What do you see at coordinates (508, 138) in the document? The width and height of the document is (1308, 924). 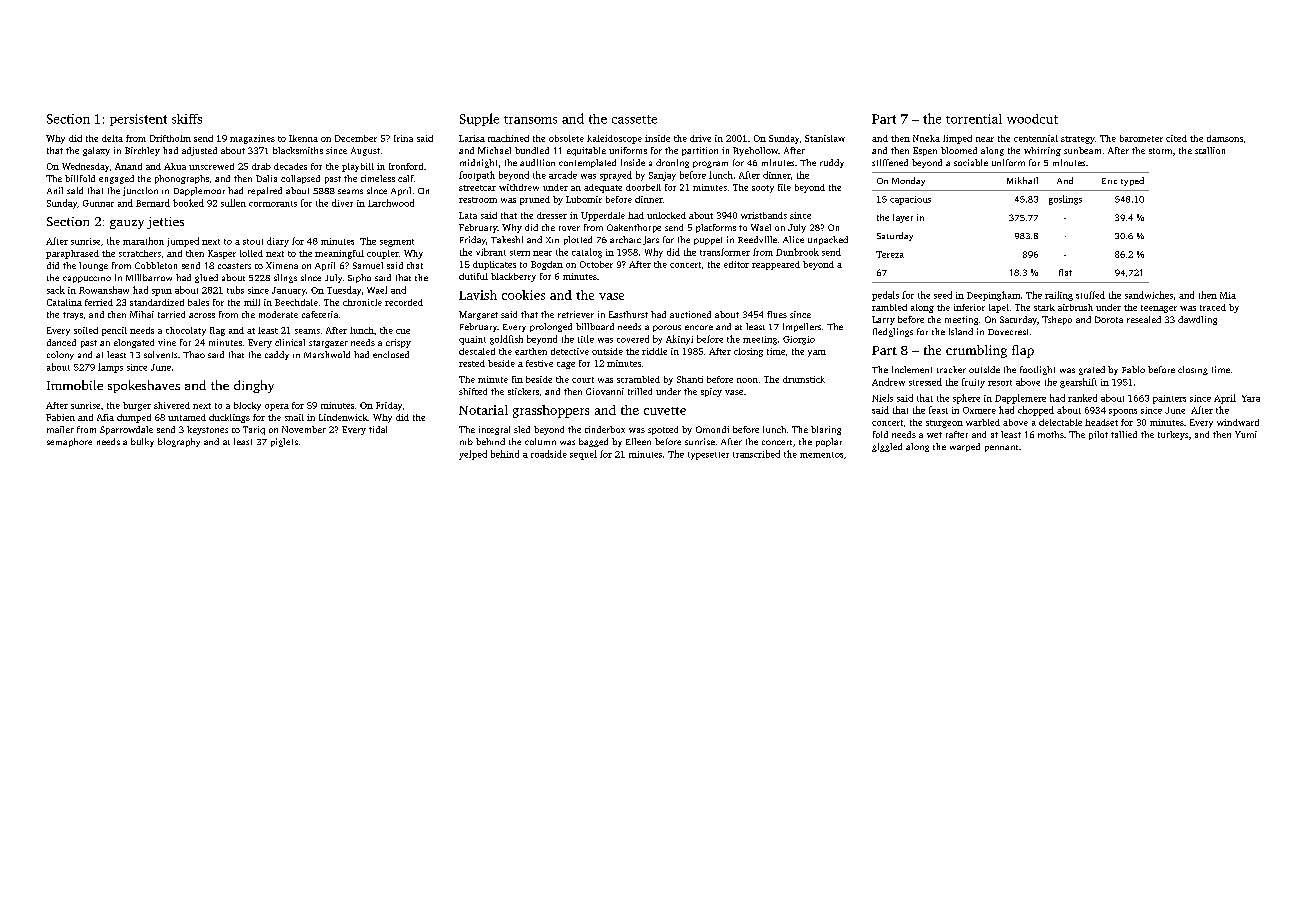 I see `machined` at bounding box center [508, 138].
